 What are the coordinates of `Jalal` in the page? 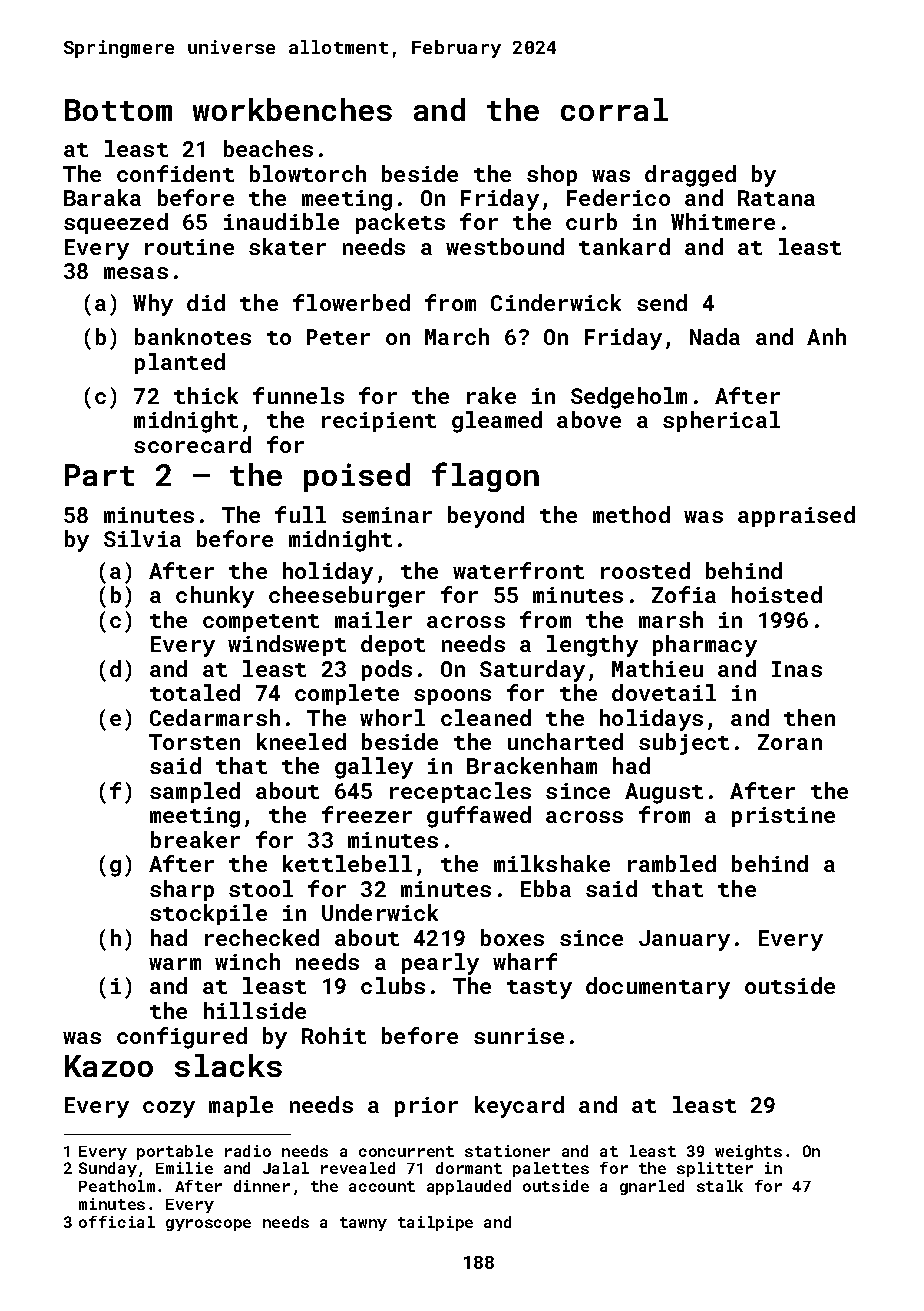 It's located at (286, 1168).
